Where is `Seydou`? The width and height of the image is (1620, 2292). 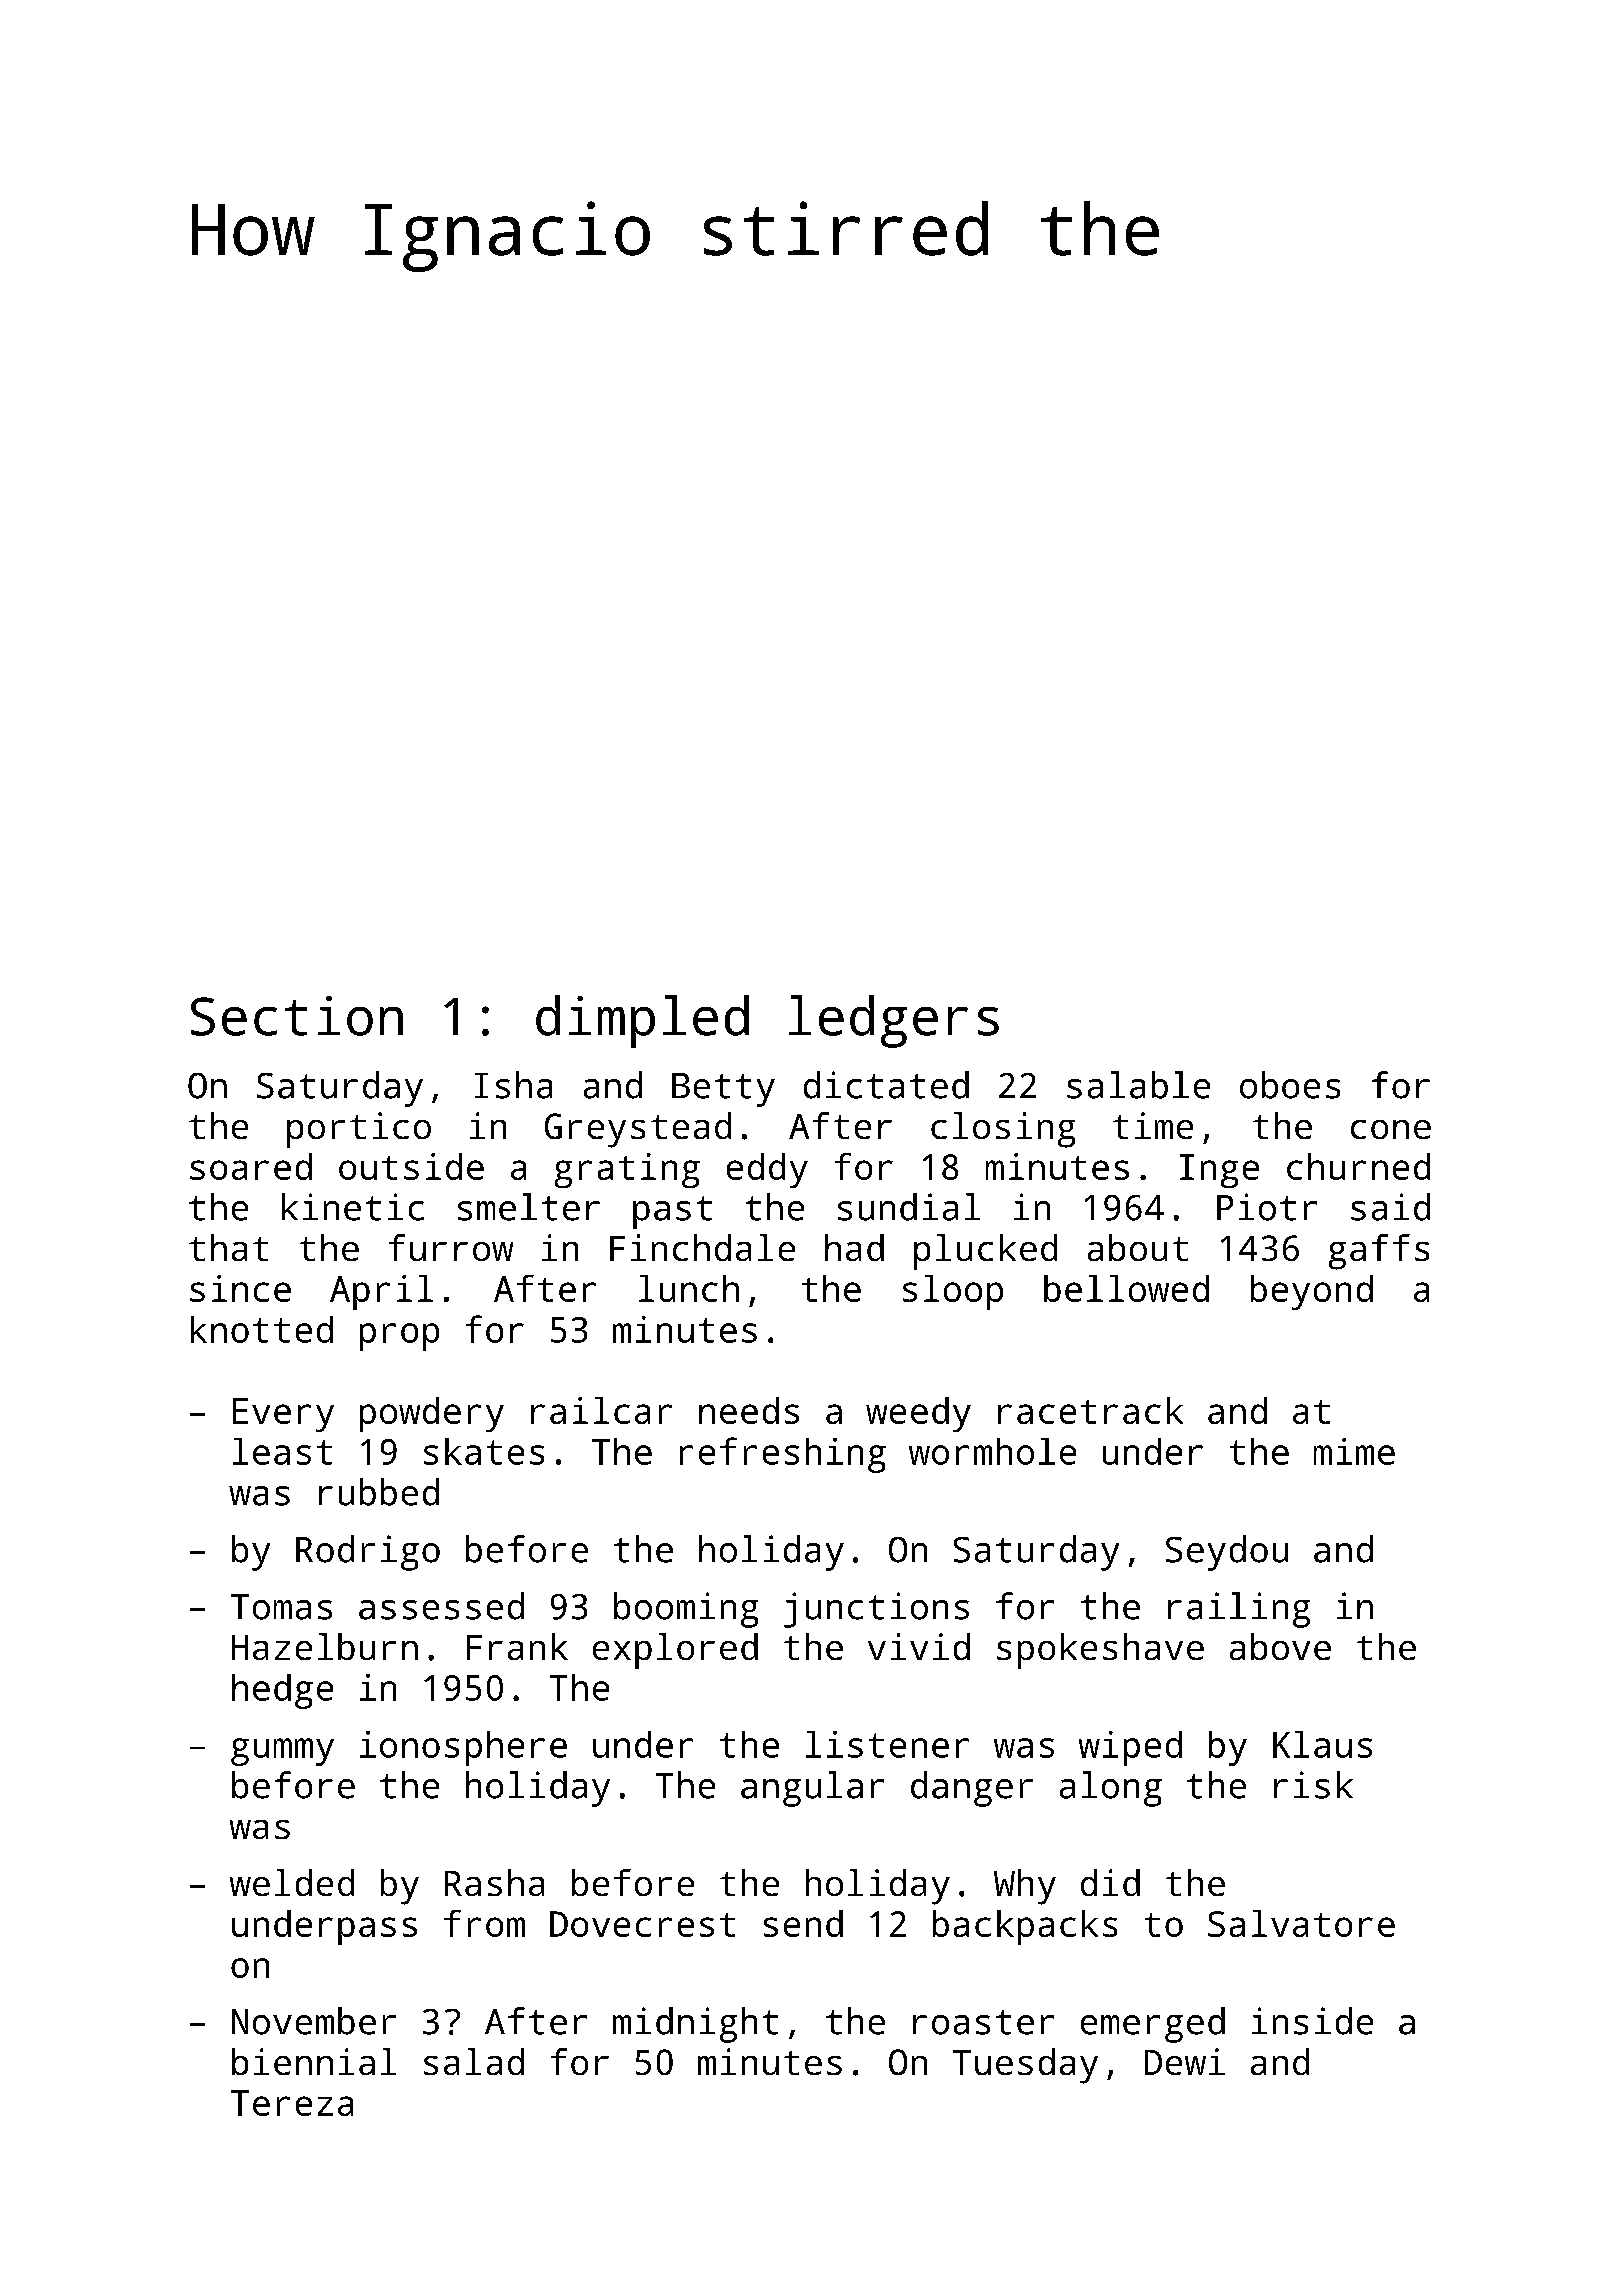 Seydou is located at coordinates (1227, 1553).
